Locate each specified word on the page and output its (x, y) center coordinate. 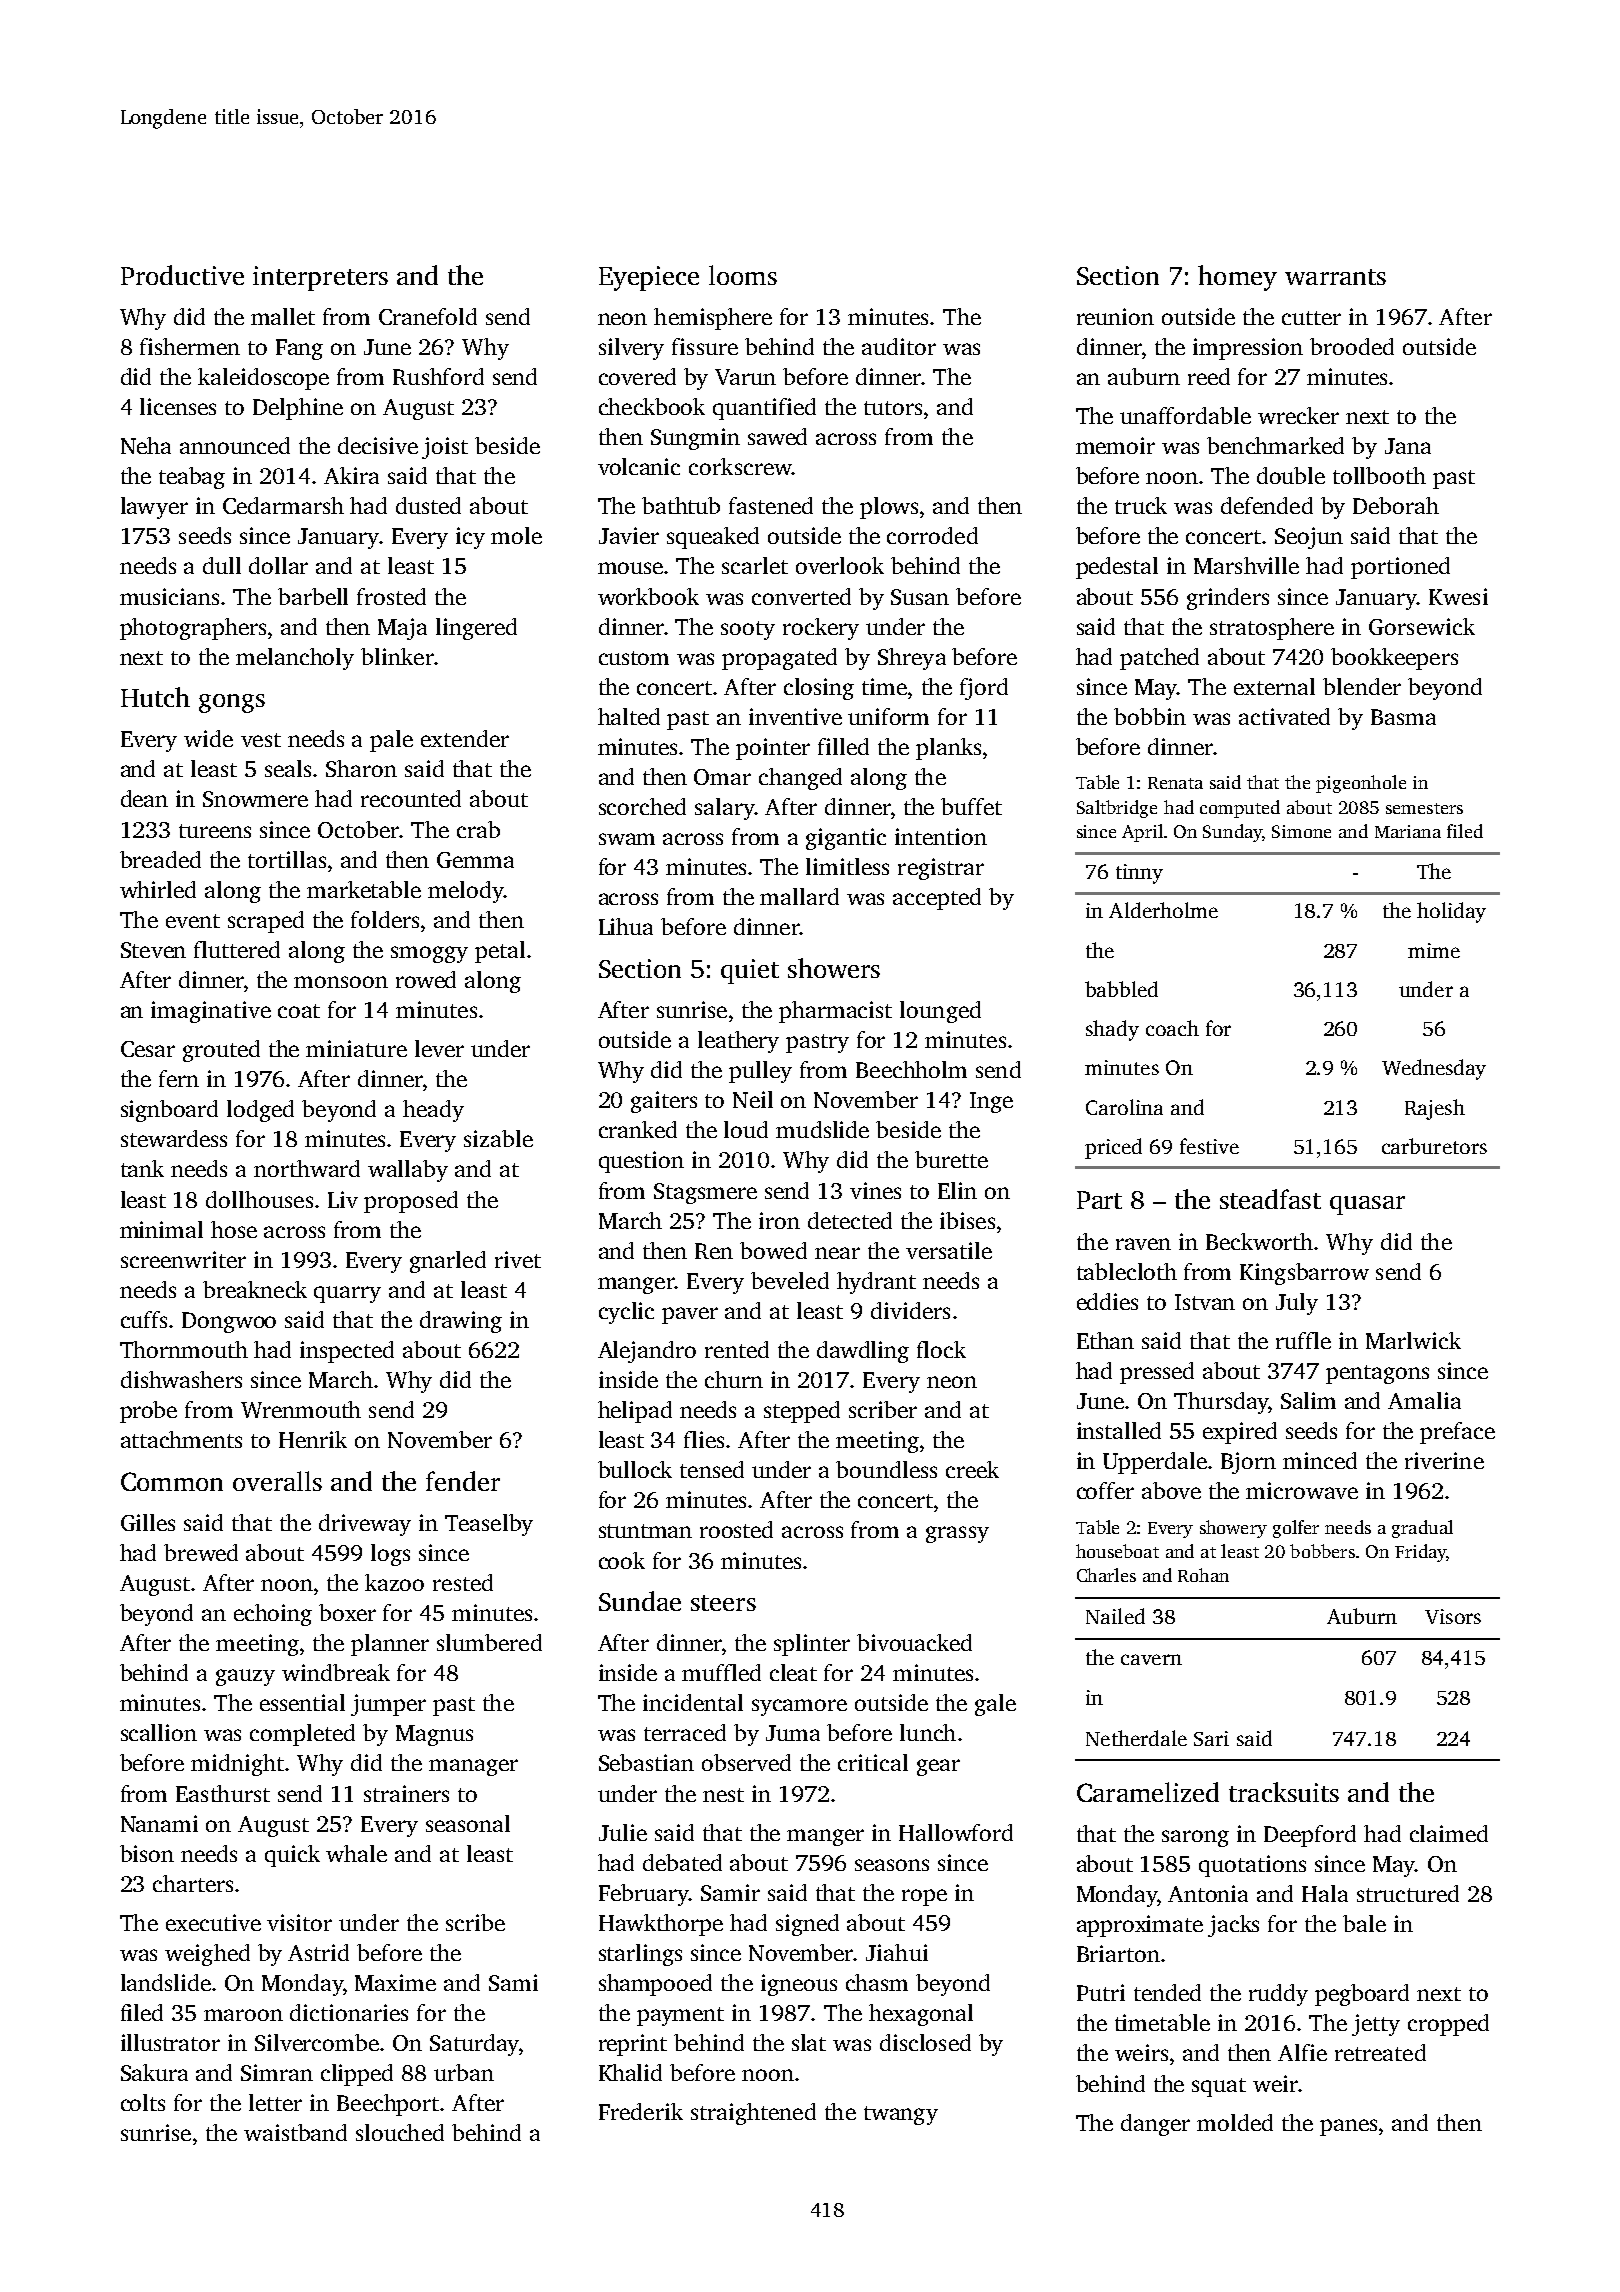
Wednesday (1434, 1069)
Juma (793, 1733)
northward (307, 1168)
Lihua (626, 926)
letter (275, 2102)
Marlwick (1413, 1340)
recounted (411, 798)
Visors (1453, 1616)
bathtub (681, 505)
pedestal (1117, 568)
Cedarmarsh (283, 505)
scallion (159, 1732)
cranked (638, 1129)
